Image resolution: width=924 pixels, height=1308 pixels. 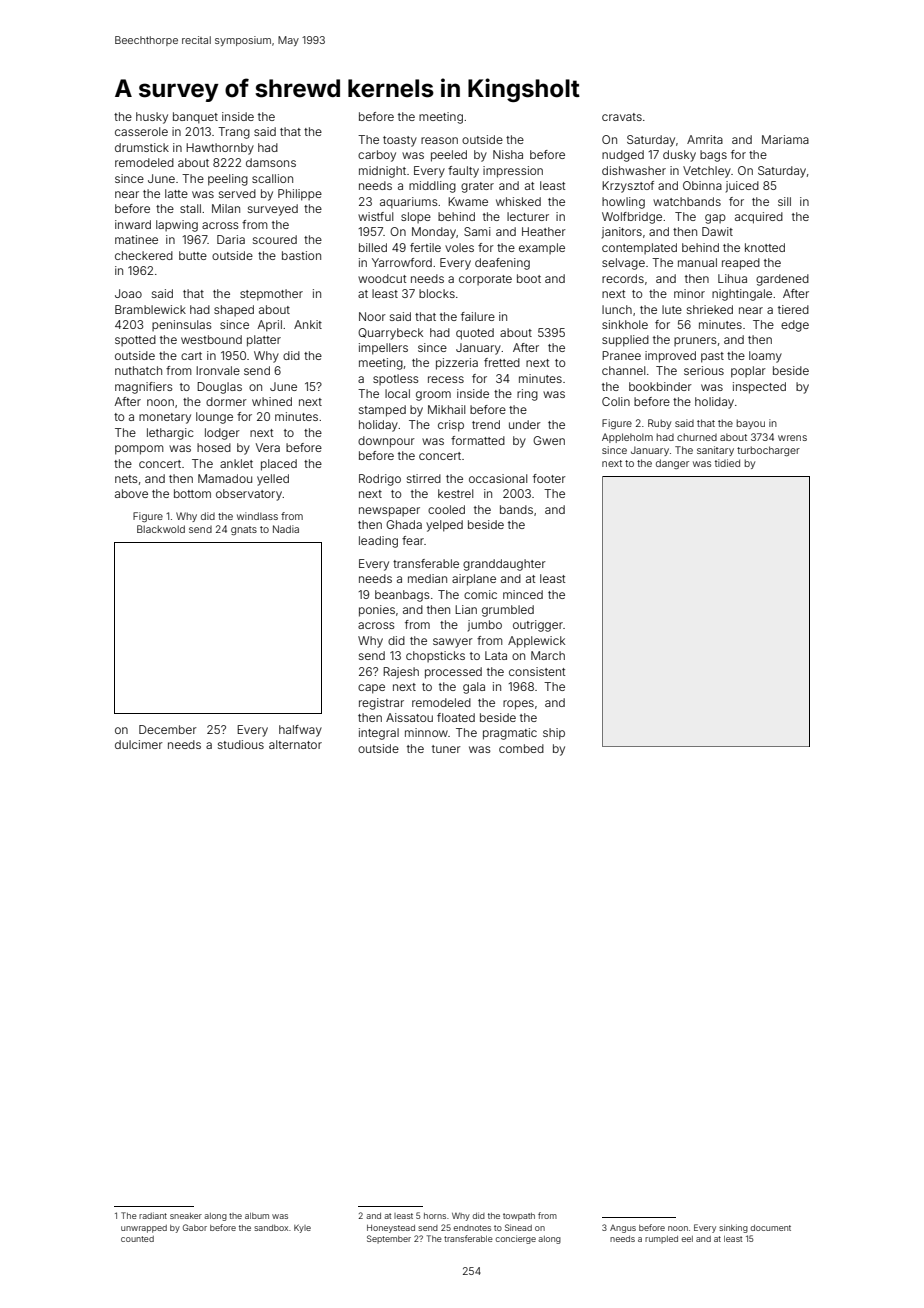 I want to click on sawyer, so click(x=453, y=643).
